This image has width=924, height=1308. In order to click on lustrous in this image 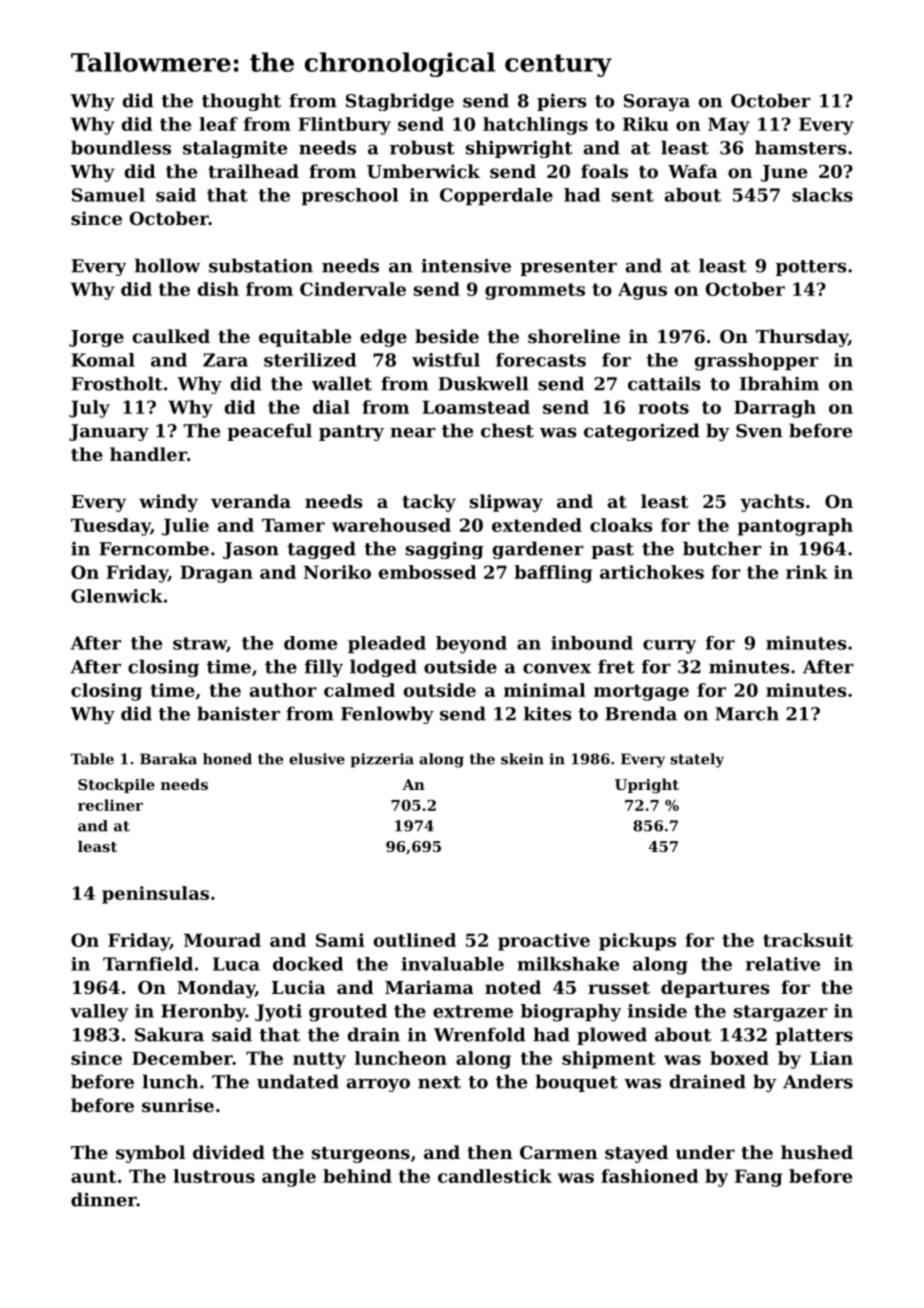, I will do `click(214, 1176)`.
